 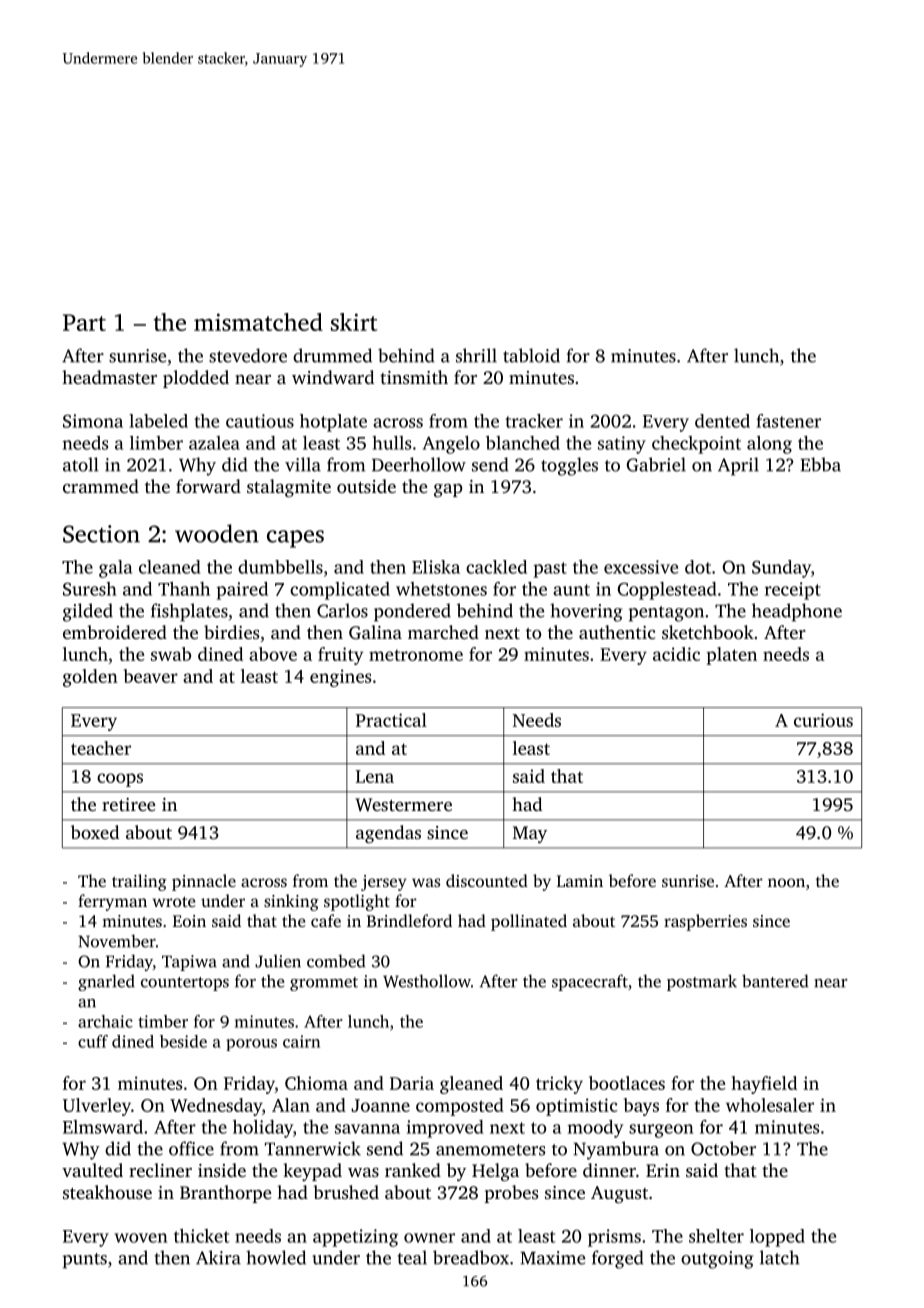 What do you see at coordinates (93, 1041) in the image?
I see `cuff` at bounding box center [93, 1041].
